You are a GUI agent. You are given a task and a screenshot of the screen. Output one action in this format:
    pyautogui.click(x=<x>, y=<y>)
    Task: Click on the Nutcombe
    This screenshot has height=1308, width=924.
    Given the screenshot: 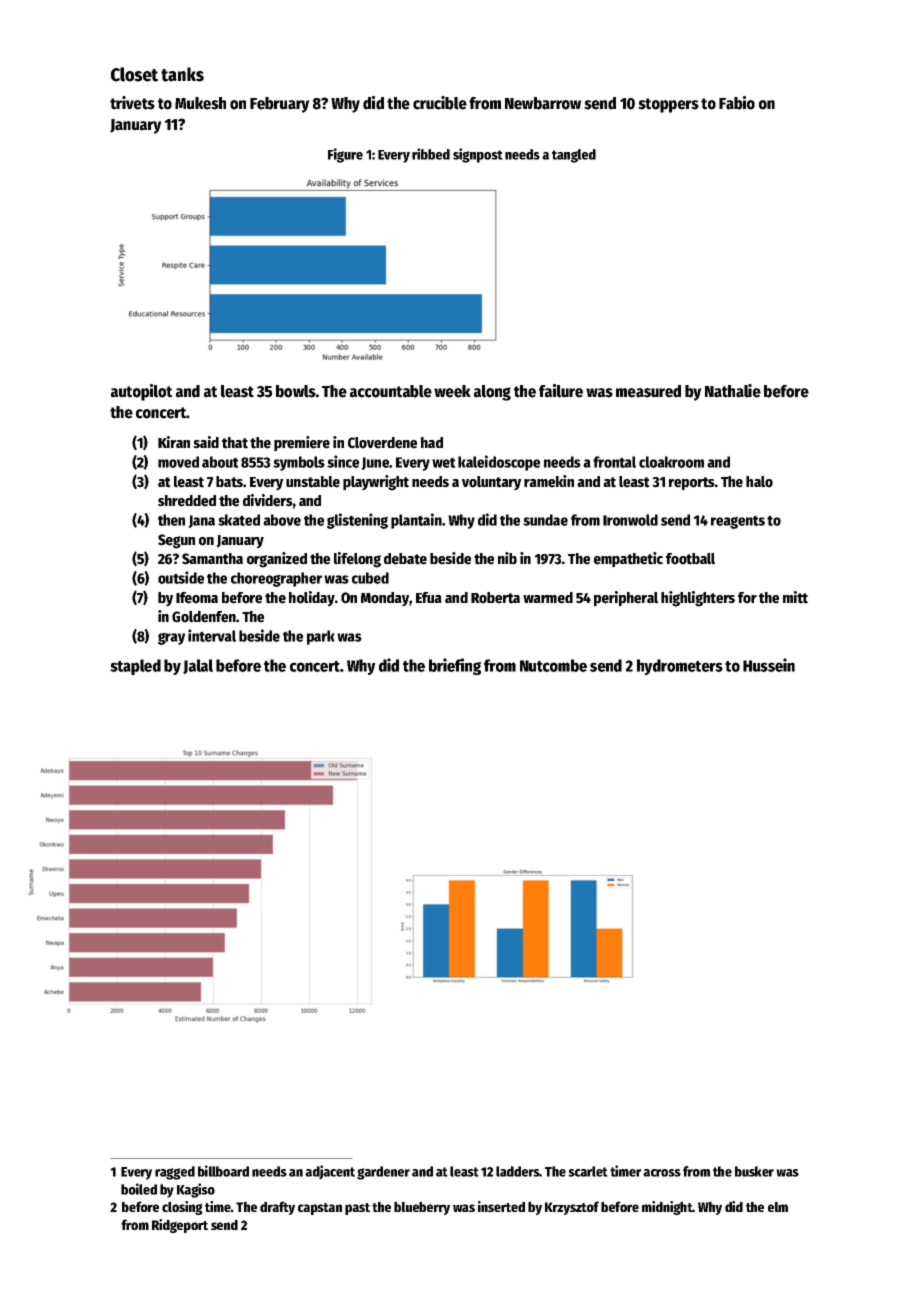 What is the action you would take?
    pyautogui.click(x=553, y=665)
